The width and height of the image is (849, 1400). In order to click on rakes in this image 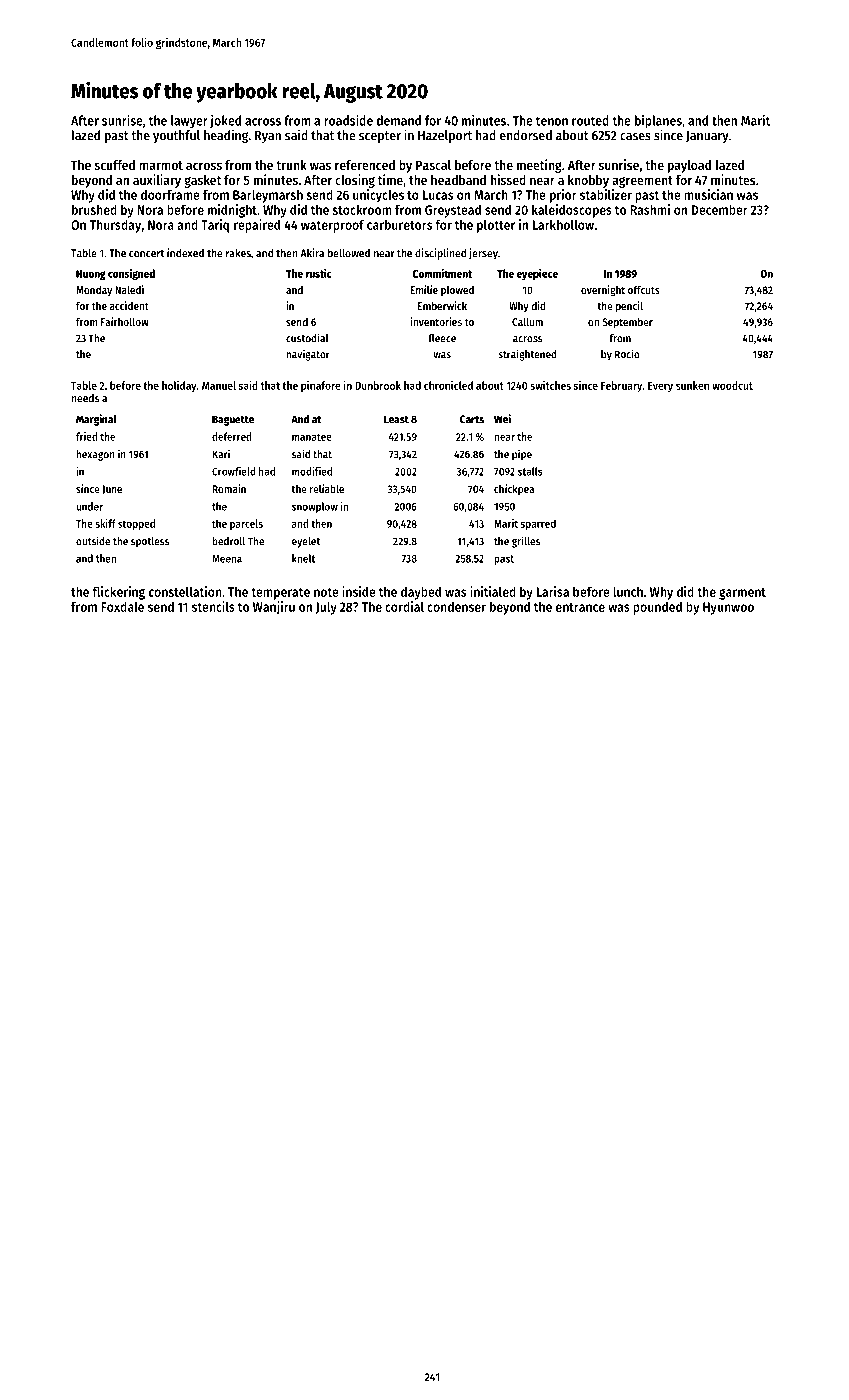, I will do `click(238, 253)`.
